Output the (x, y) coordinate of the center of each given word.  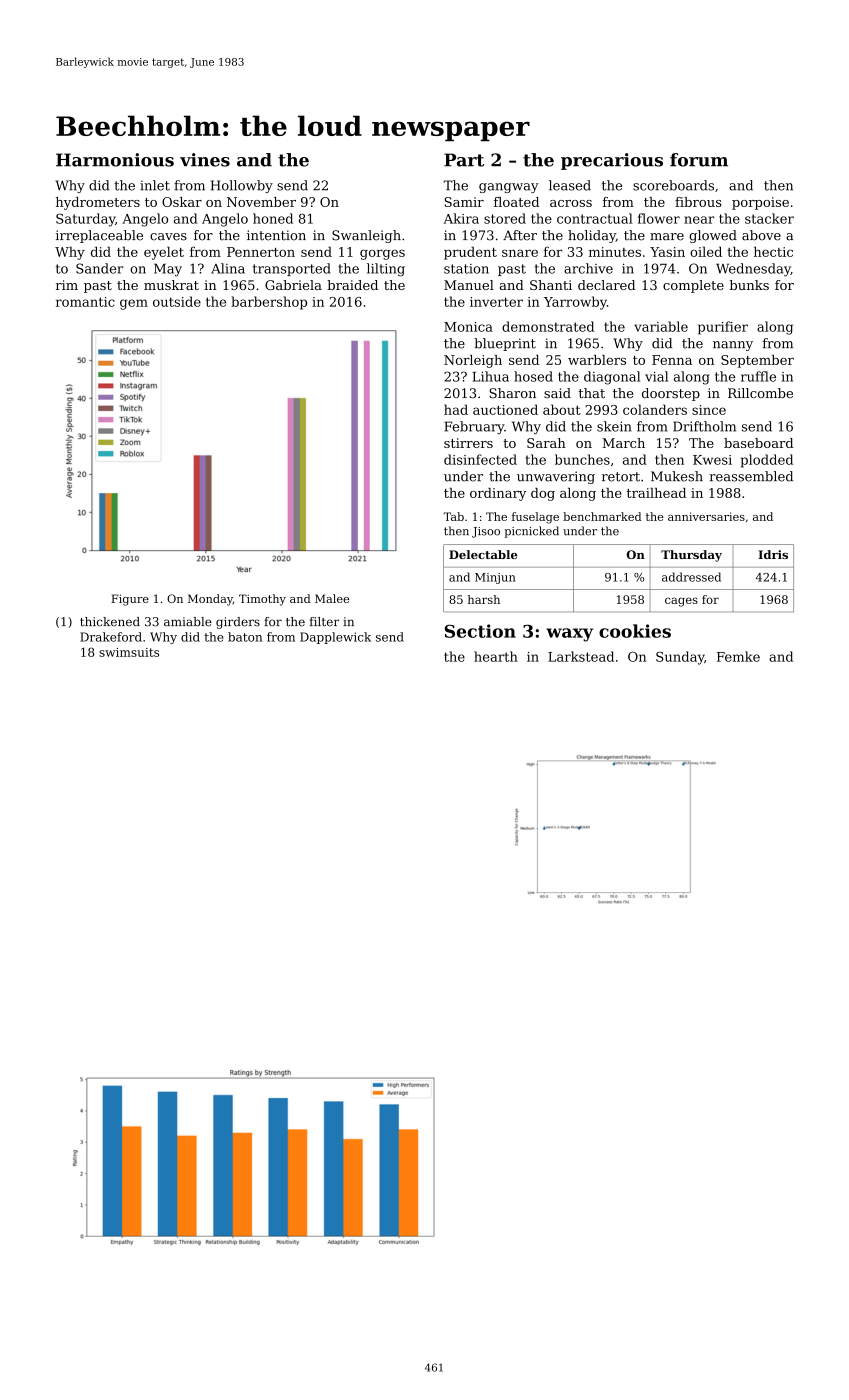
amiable (188, 622)
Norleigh (473, 361)
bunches (582, 459)
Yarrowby (575, 303)
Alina (228, 268)
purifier (723, 328)
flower (659, 218)
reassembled (751, 476)
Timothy (262, 600)
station (466, 269)
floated (516, 202)
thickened (110, 622)
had (456, 409)
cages (681, 602)
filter (324, 622)
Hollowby (242, 186)
